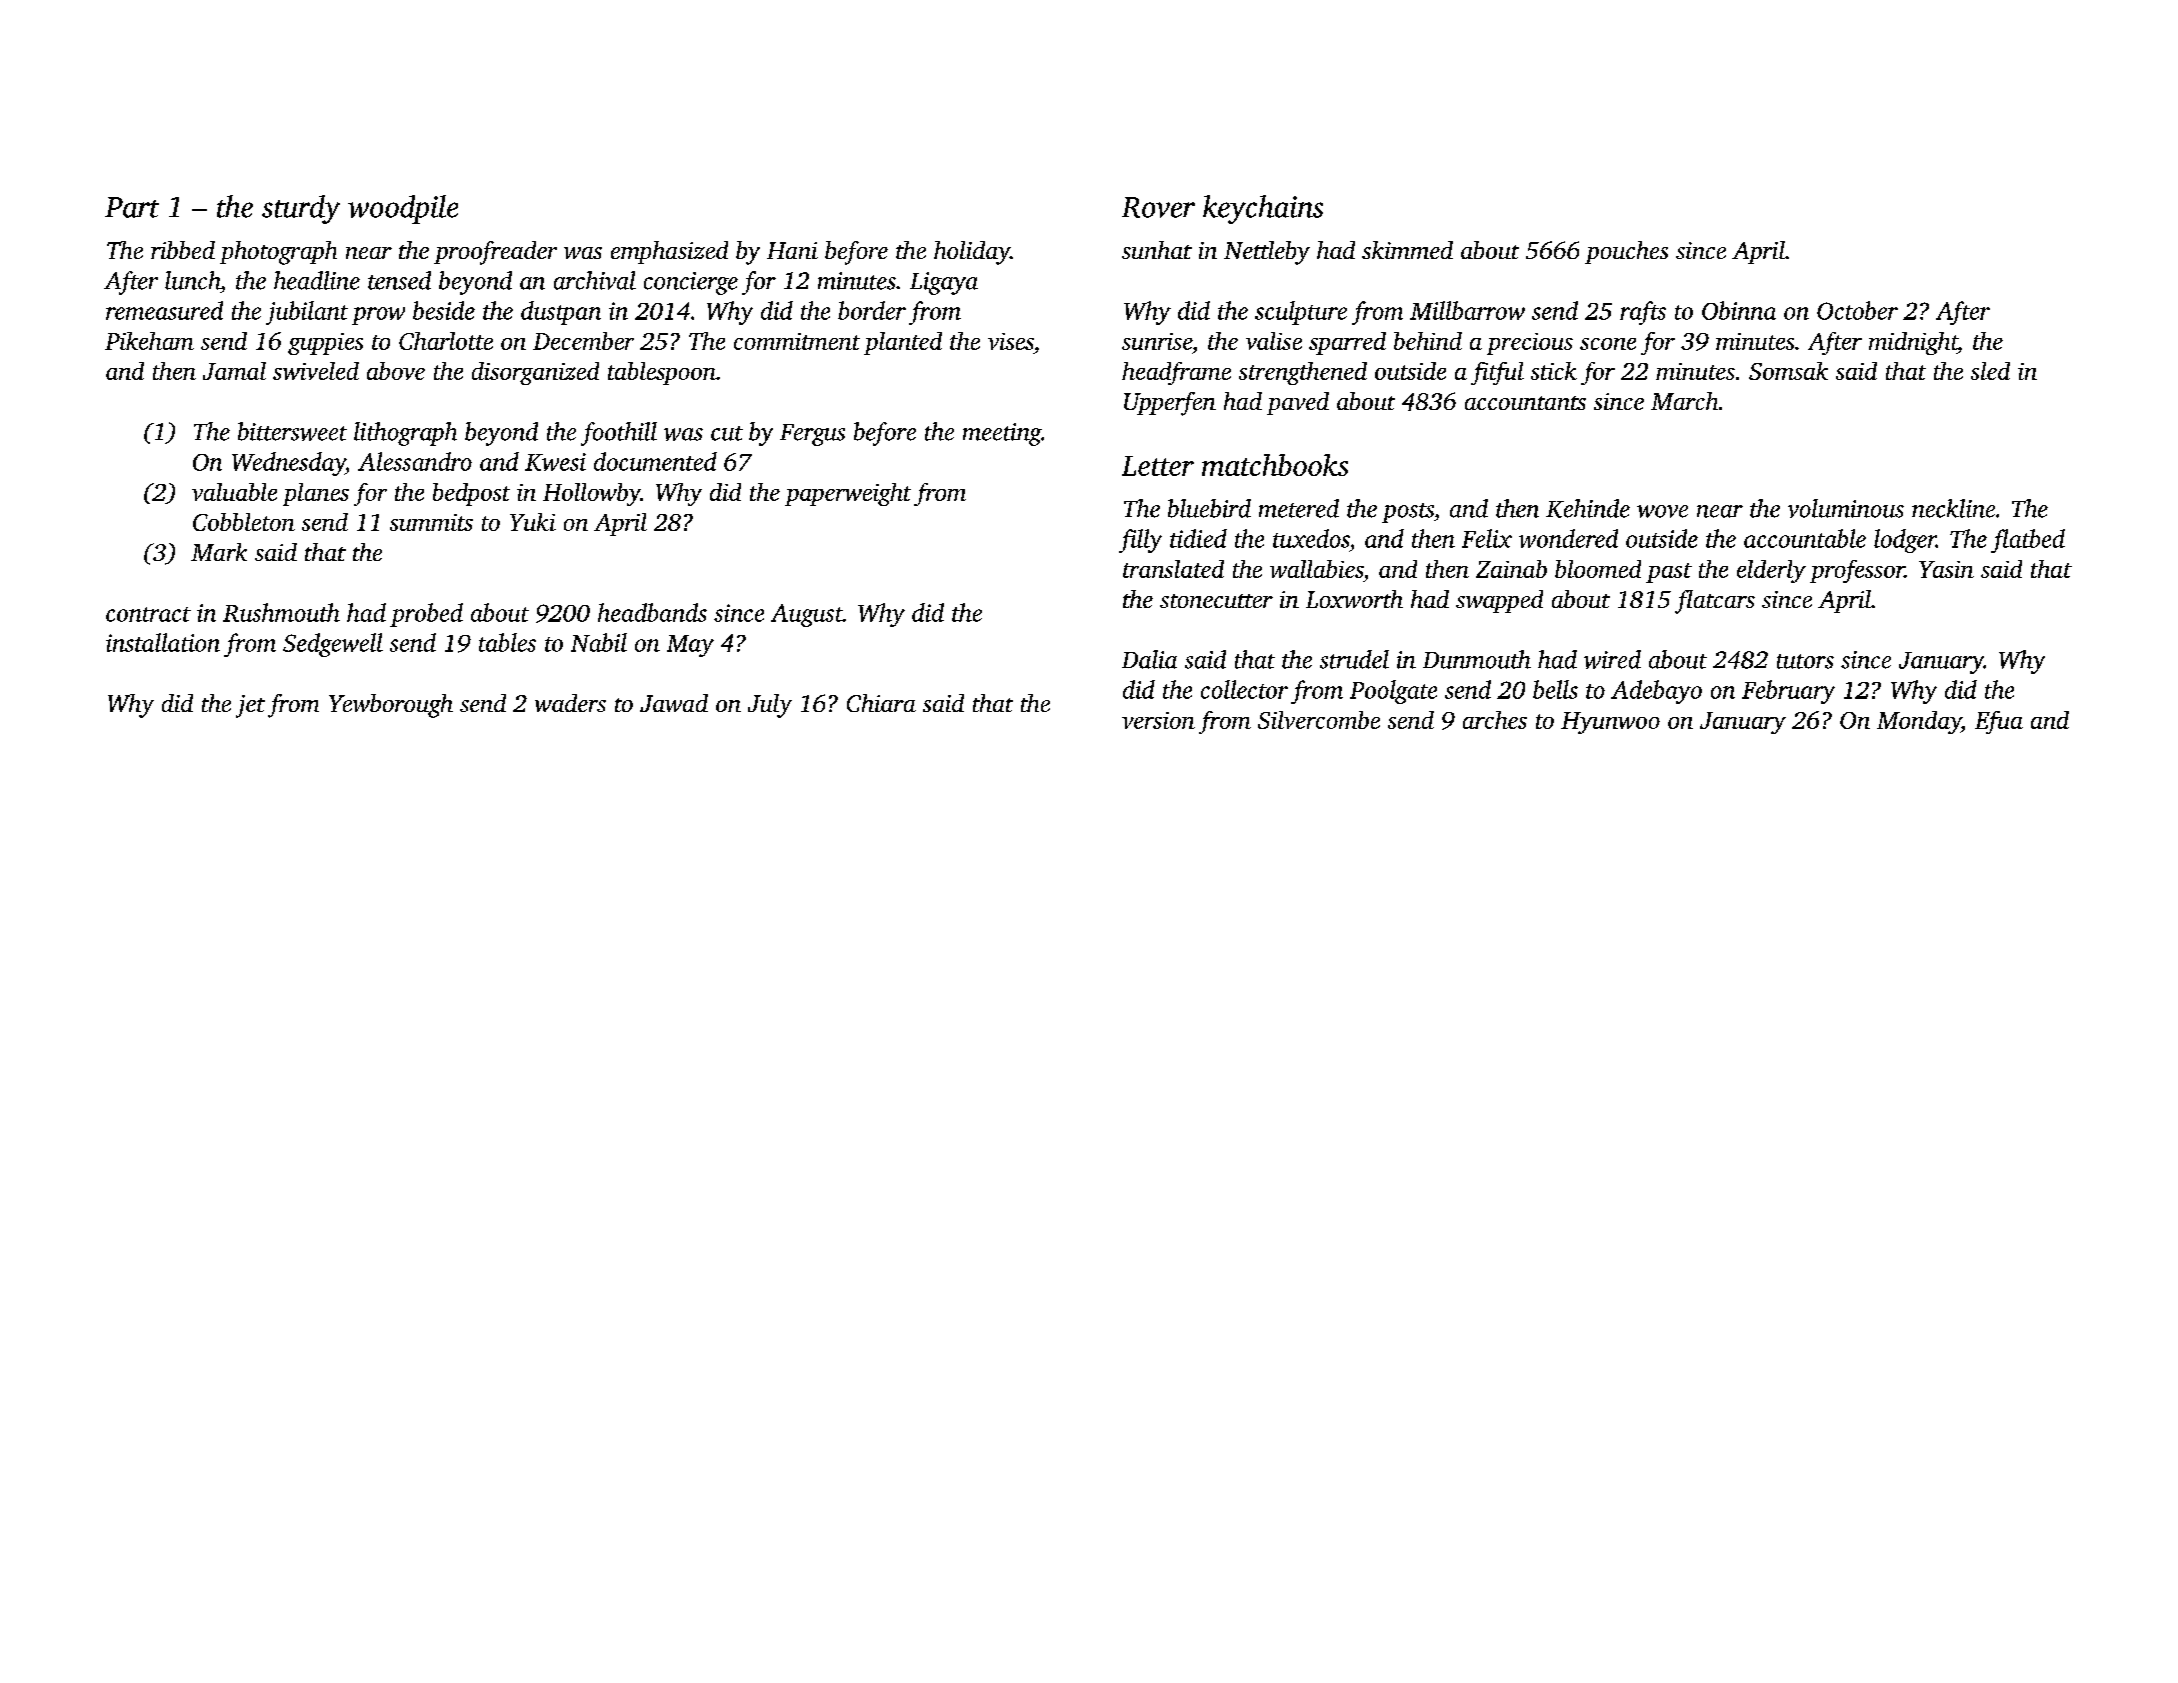 The image size is (2178, 1683). What do you see at coordinates (426, 615) in the image?
I see `probed` at bounding box center [426, 615].
